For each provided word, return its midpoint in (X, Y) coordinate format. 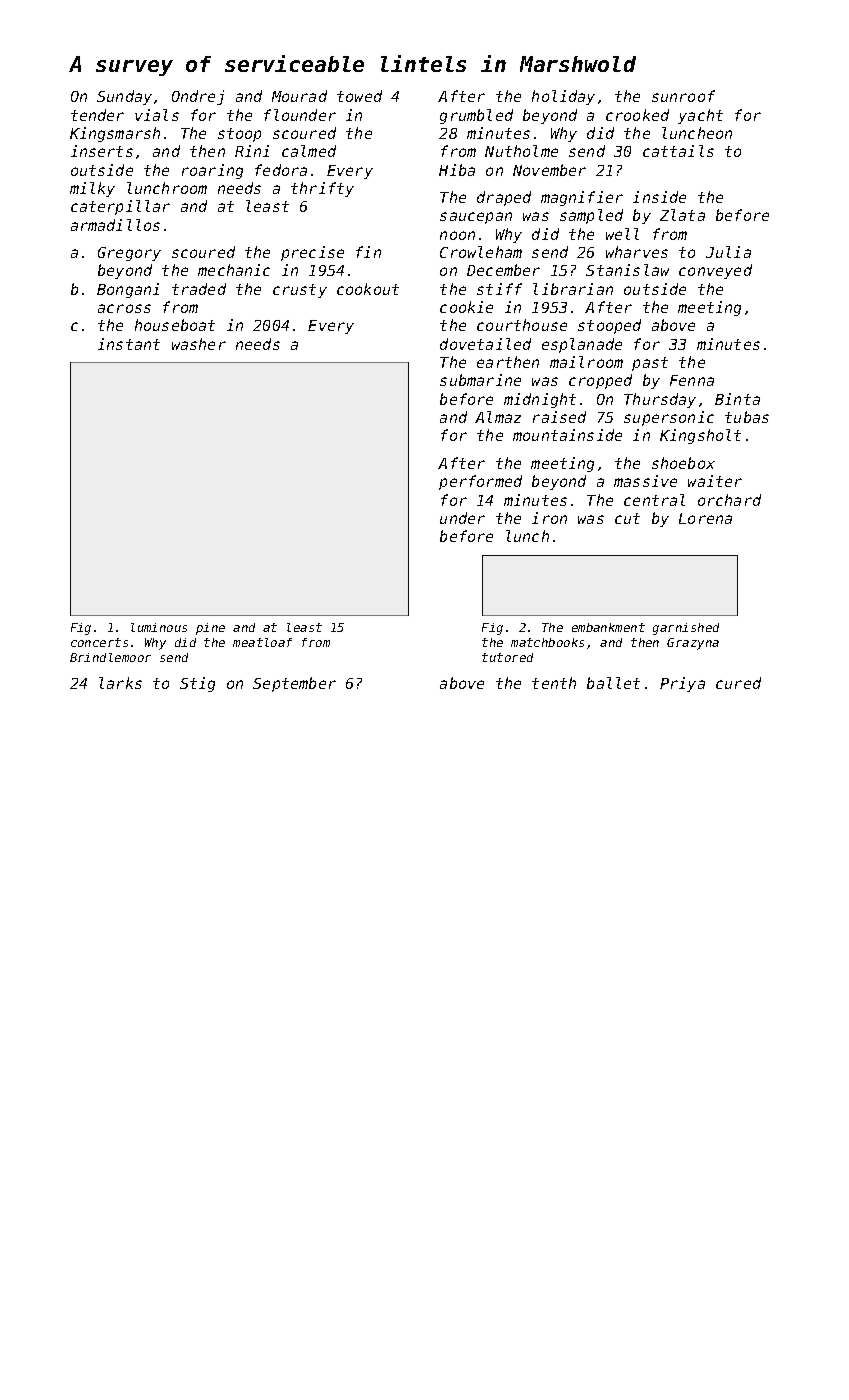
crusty (300, 291)
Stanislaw (627, 270)
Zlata (682, 215)
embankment (608, 627)
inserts (102, 151)
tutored (507, 657)
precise (312, 253)
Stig (197, 684)
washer (199, 344)
